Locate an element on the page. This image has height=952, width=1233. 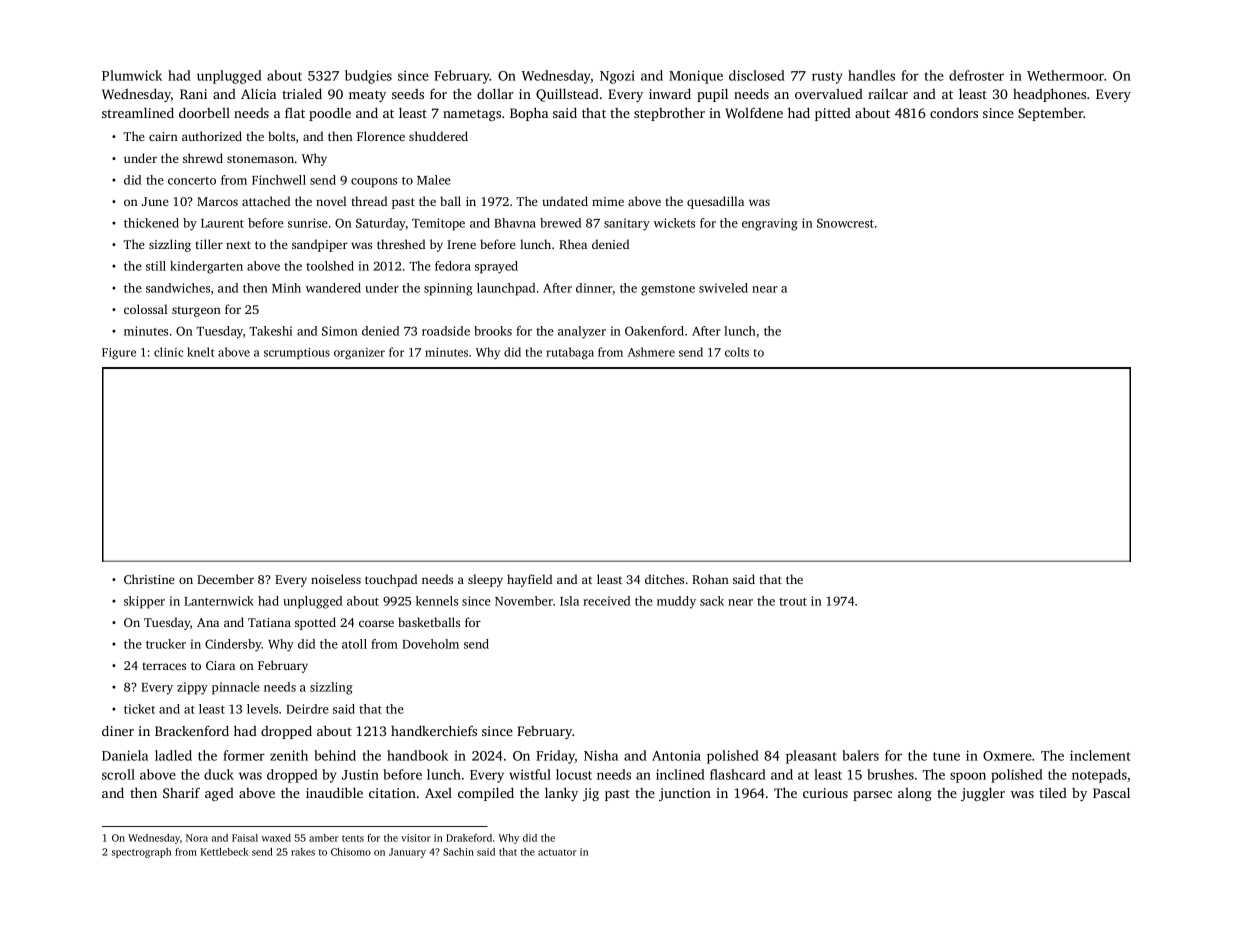
meaty is located at coordinates (367, 96).
